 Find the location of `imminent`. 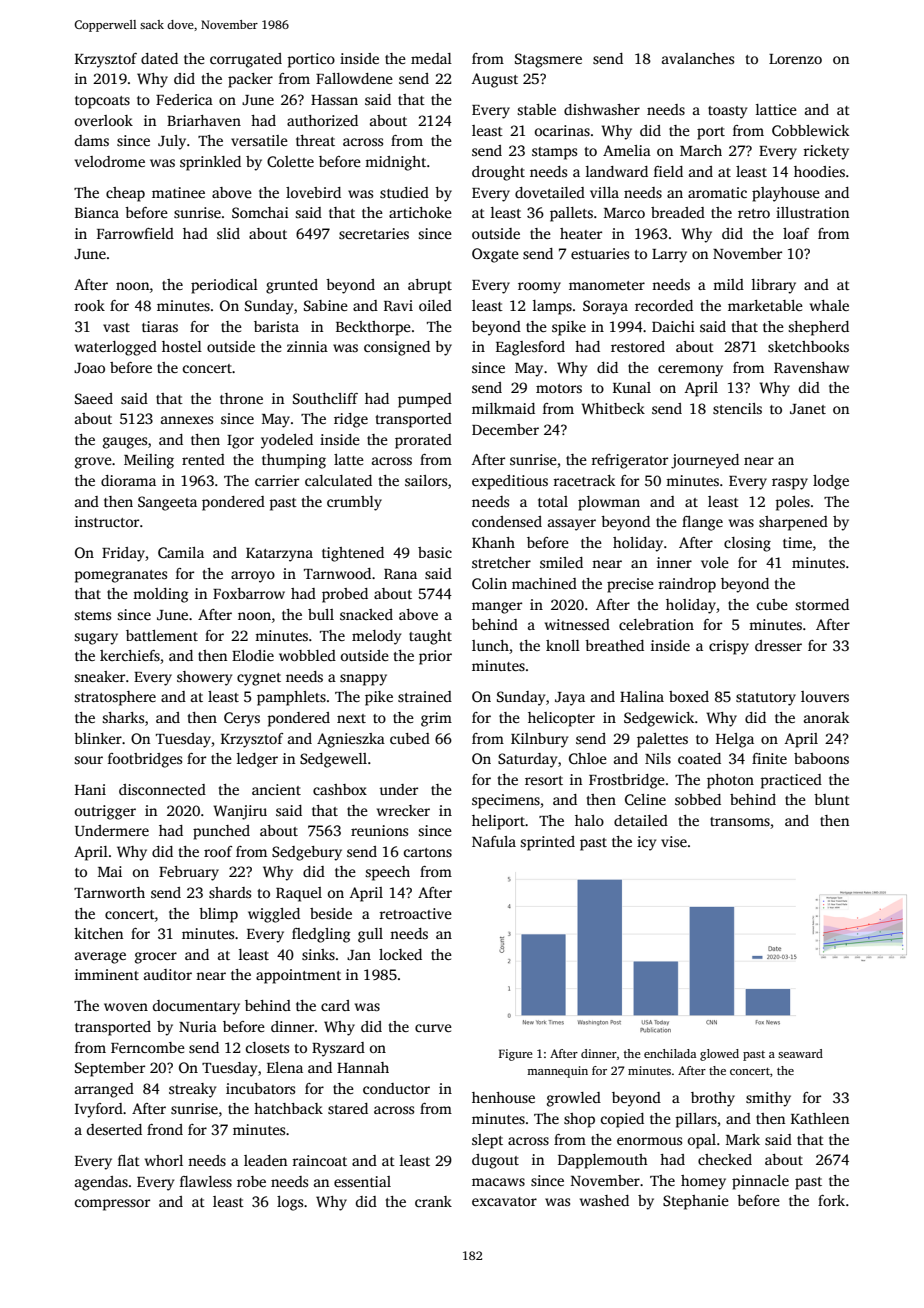

imminent is located at coordinates (107, 974).
